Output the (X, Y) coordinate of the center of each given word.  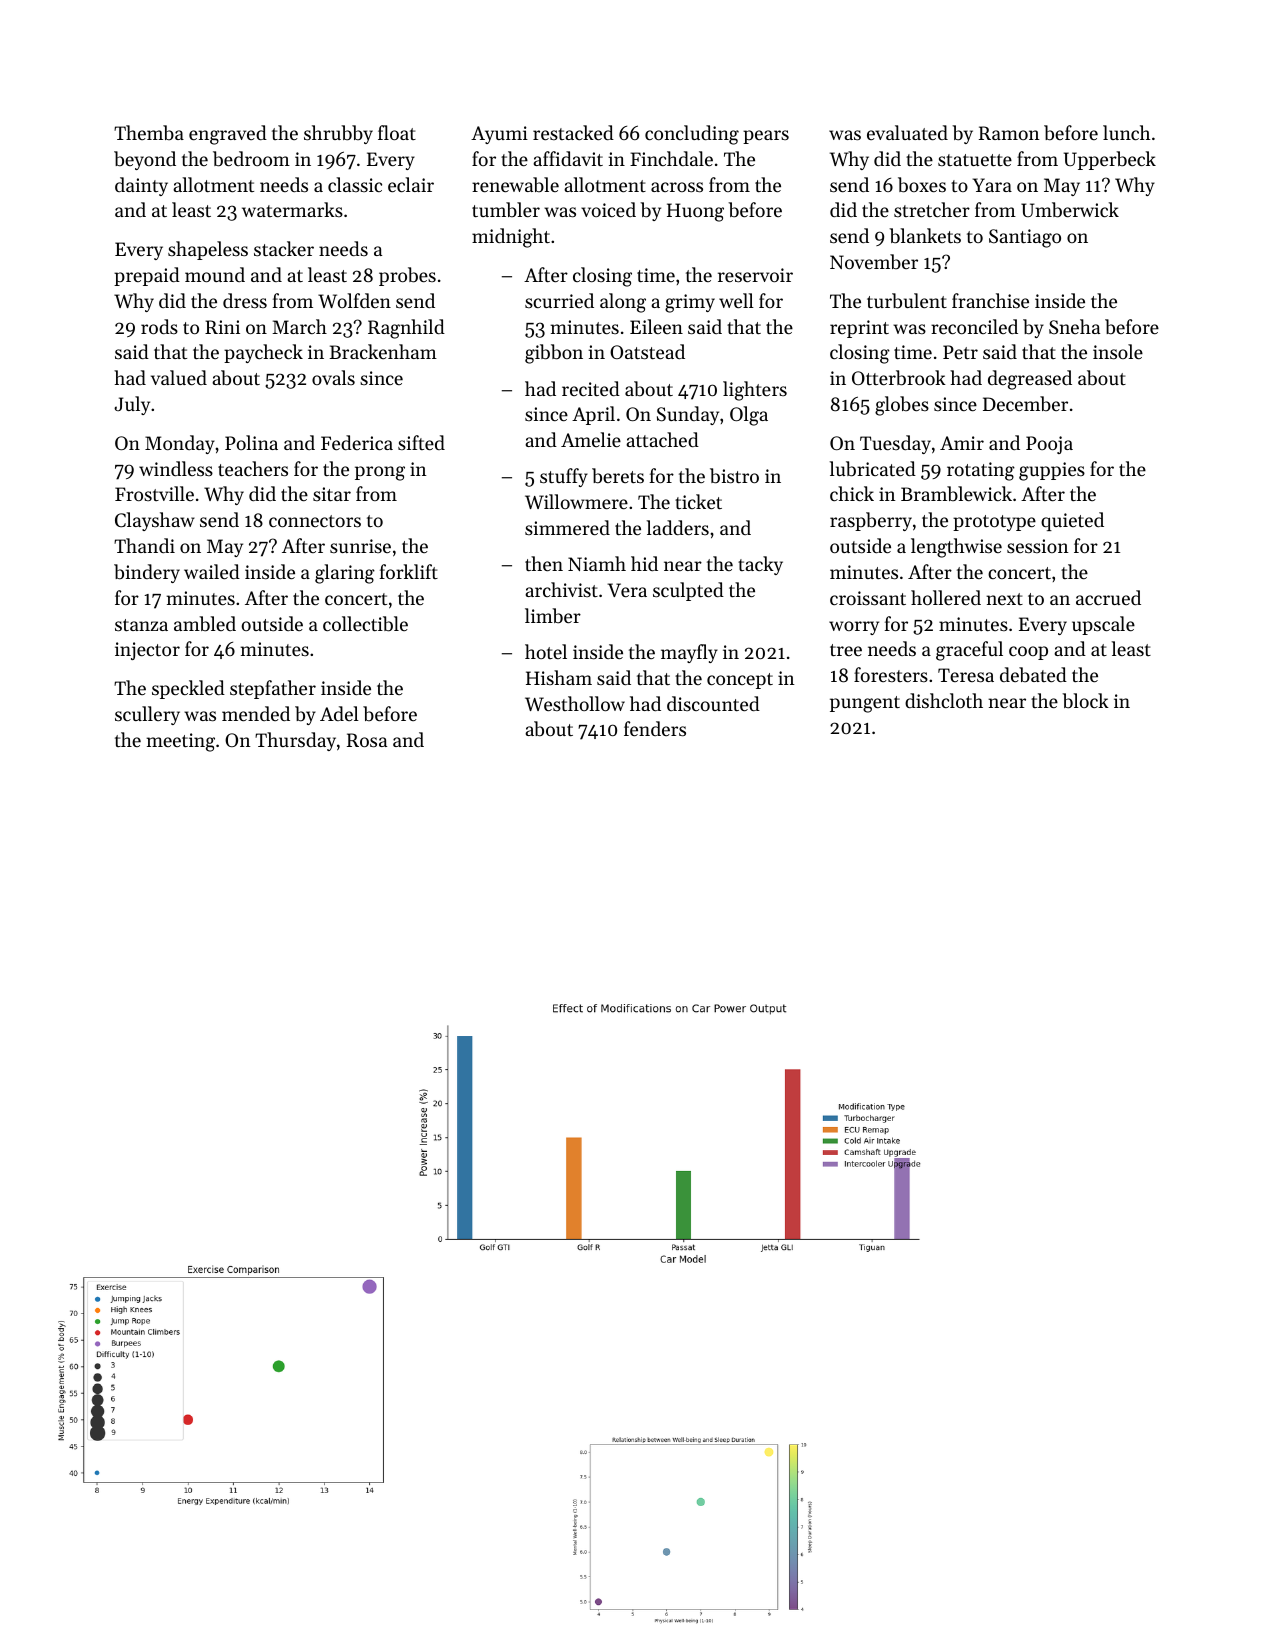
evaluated (907, 132)
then (544, 563)
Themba (149, 132)
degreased (1030, 380)
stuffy (564, 477)
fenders (655, 728)
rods (159, 326)
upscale (1103, 625)
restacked (573, 132)
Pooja (1049, 445)
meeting (180, 742)
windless (176, 468)
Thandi (144, 545)
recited (591, 388)
